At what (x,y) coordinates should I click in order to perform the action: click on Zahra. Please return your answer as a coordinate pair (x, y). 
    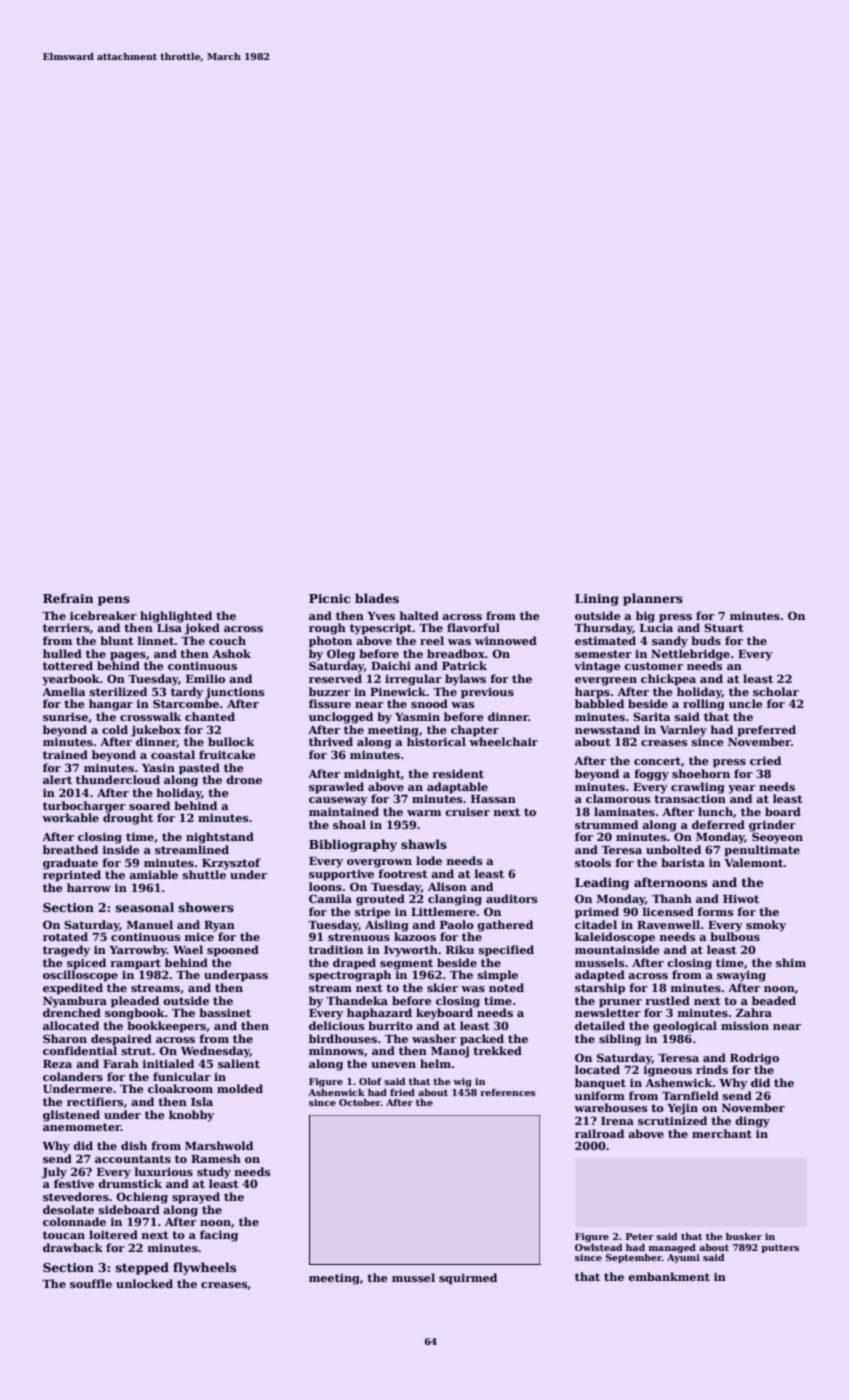
    Looking at the image, I should click on (754, 1012).
